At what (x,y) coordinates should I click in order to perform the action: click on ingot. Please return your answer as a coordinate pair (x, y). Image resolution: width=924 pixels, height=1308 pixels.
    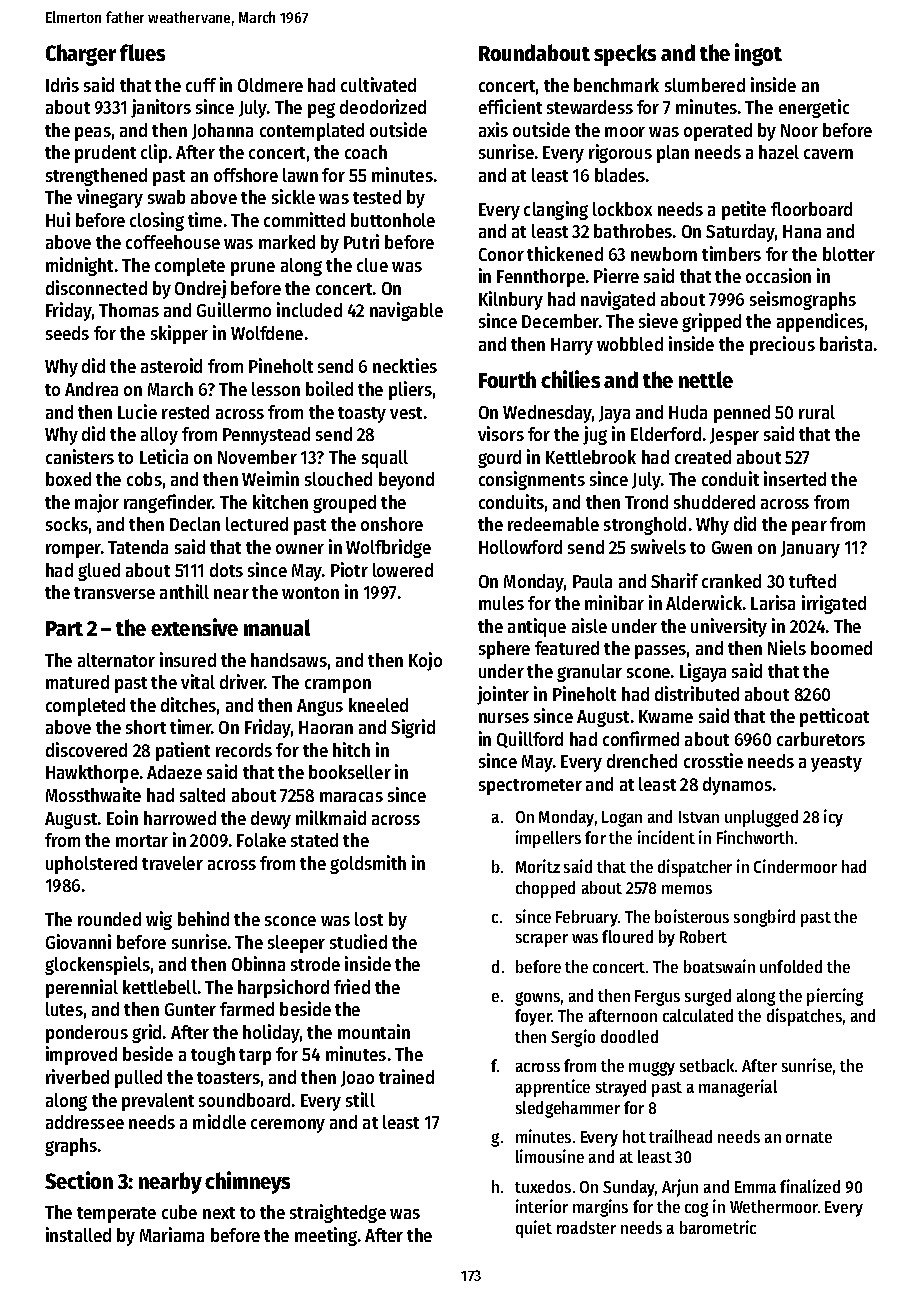
    Looking at the image, I should click on (758, 54).
